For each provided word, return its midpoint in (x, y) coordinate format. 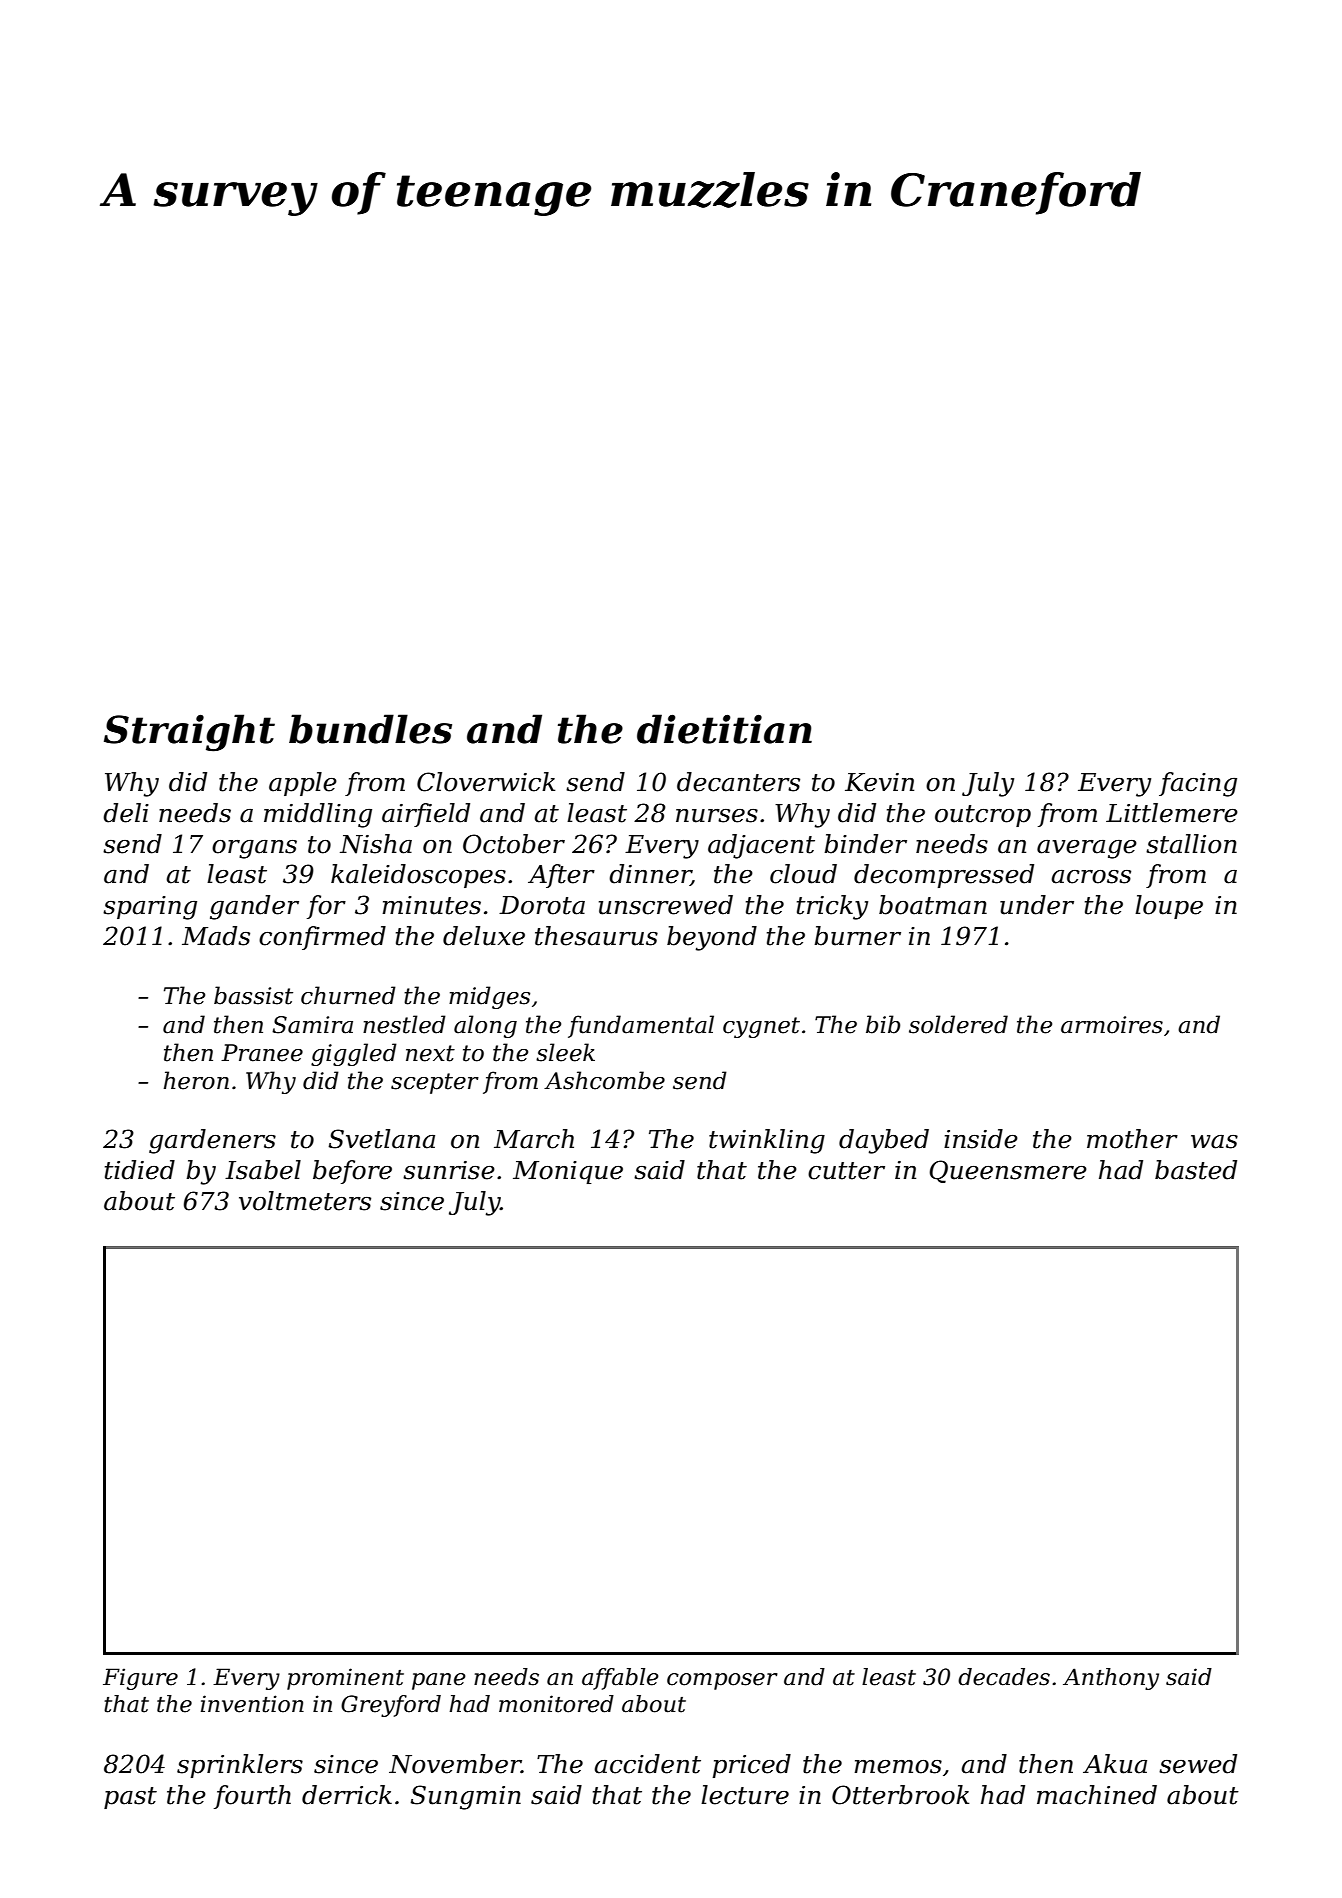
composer (722, 1681)
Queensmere (1008, 1171)
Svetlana (381, 1139)
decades (1004, 1677)
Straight (189, 733)
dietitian (724, 729)
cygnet (761, 1027)
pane (439, 1681)
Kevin (879, 782)
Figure (140, 1679)
